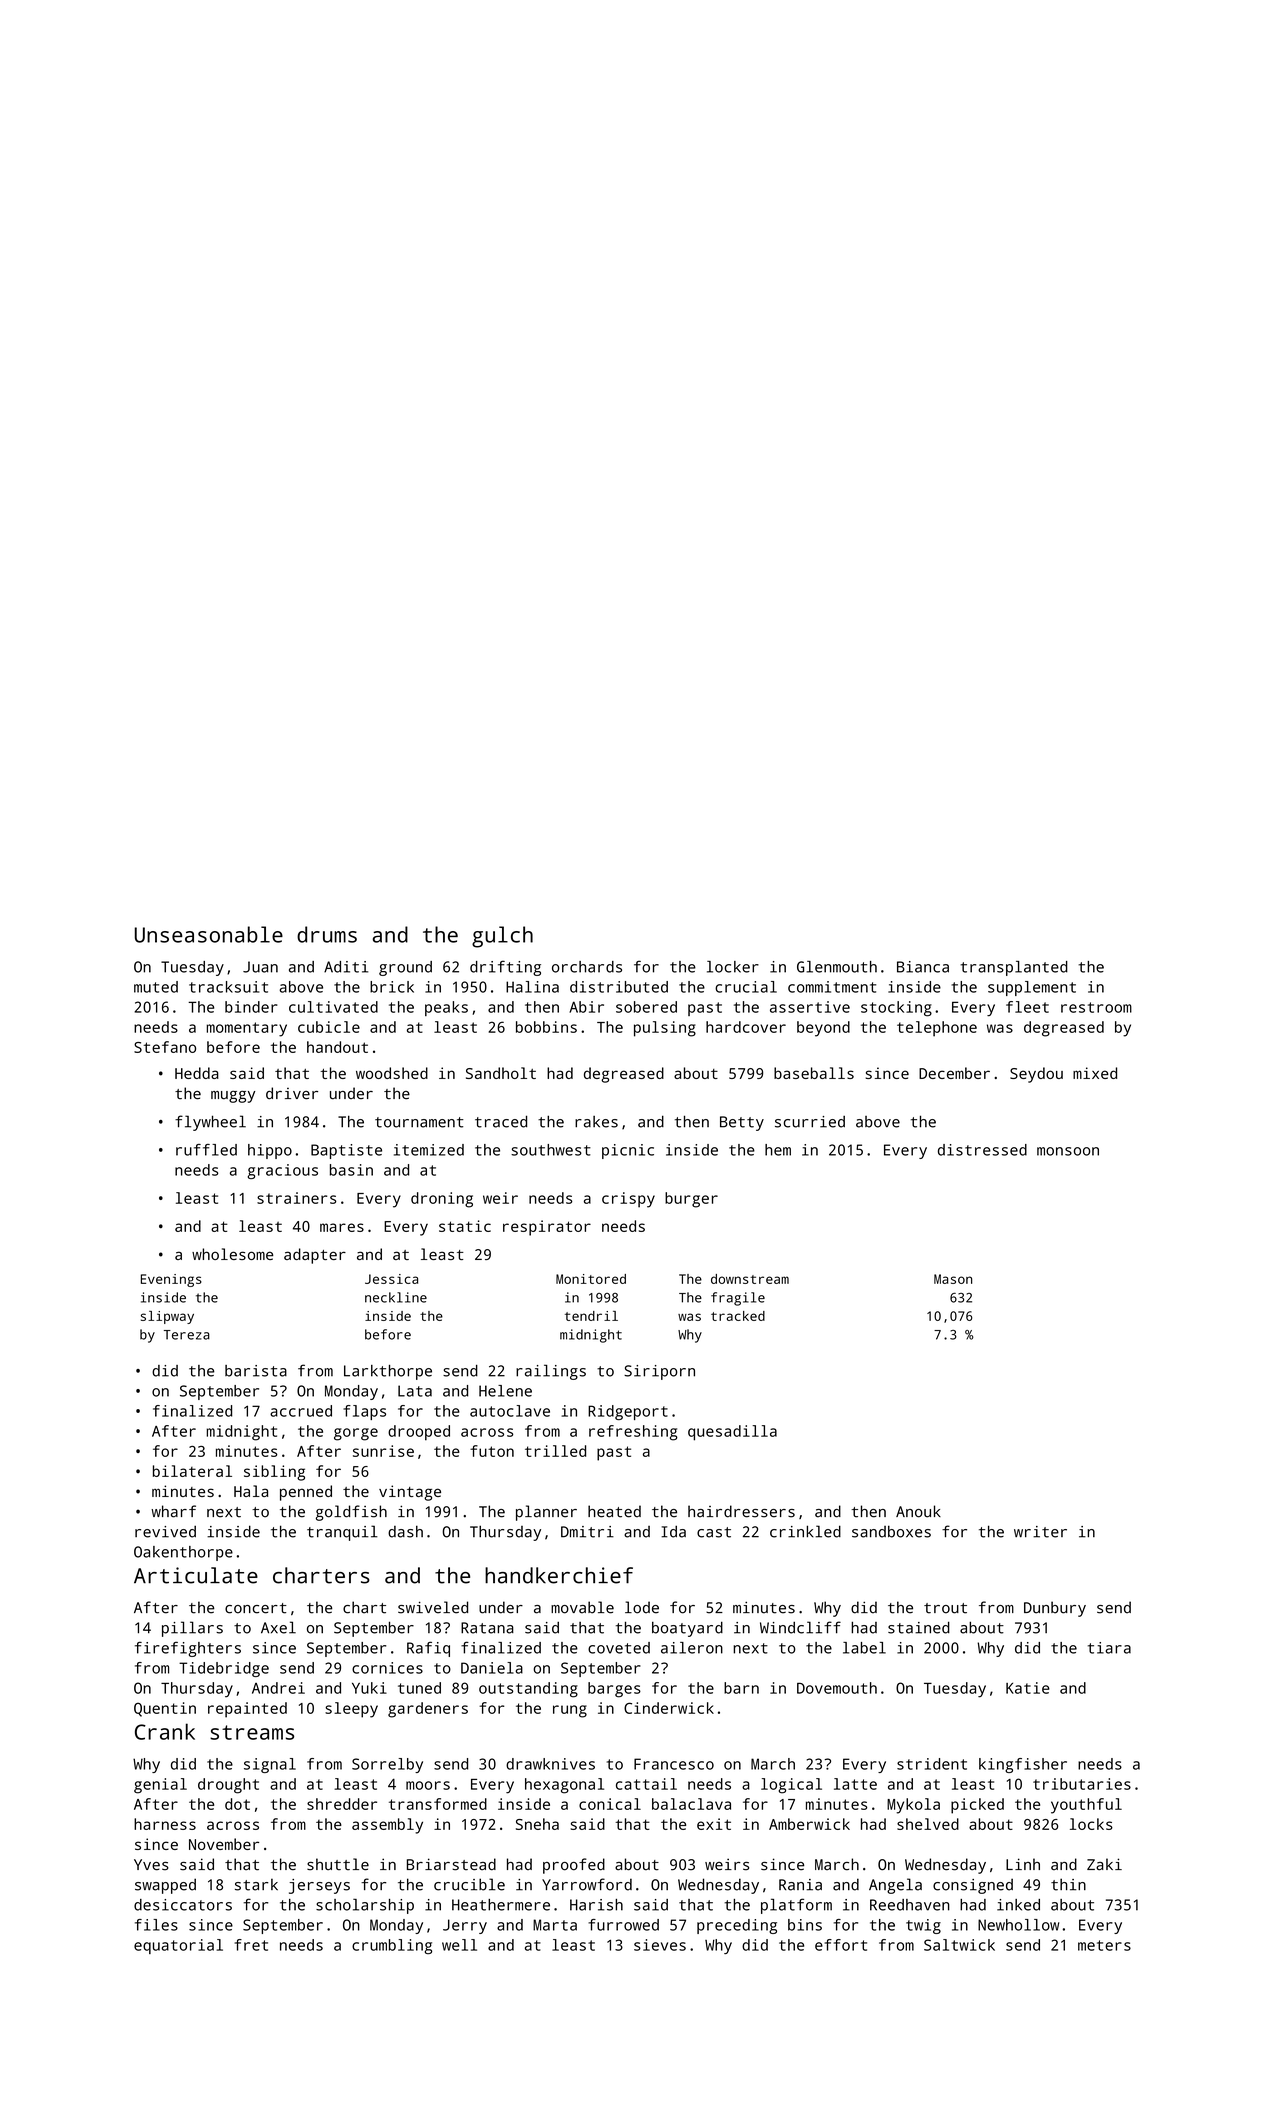  Describe the element at coordinates (292, 1093) in the screenshot. I see `driver` at that location.
